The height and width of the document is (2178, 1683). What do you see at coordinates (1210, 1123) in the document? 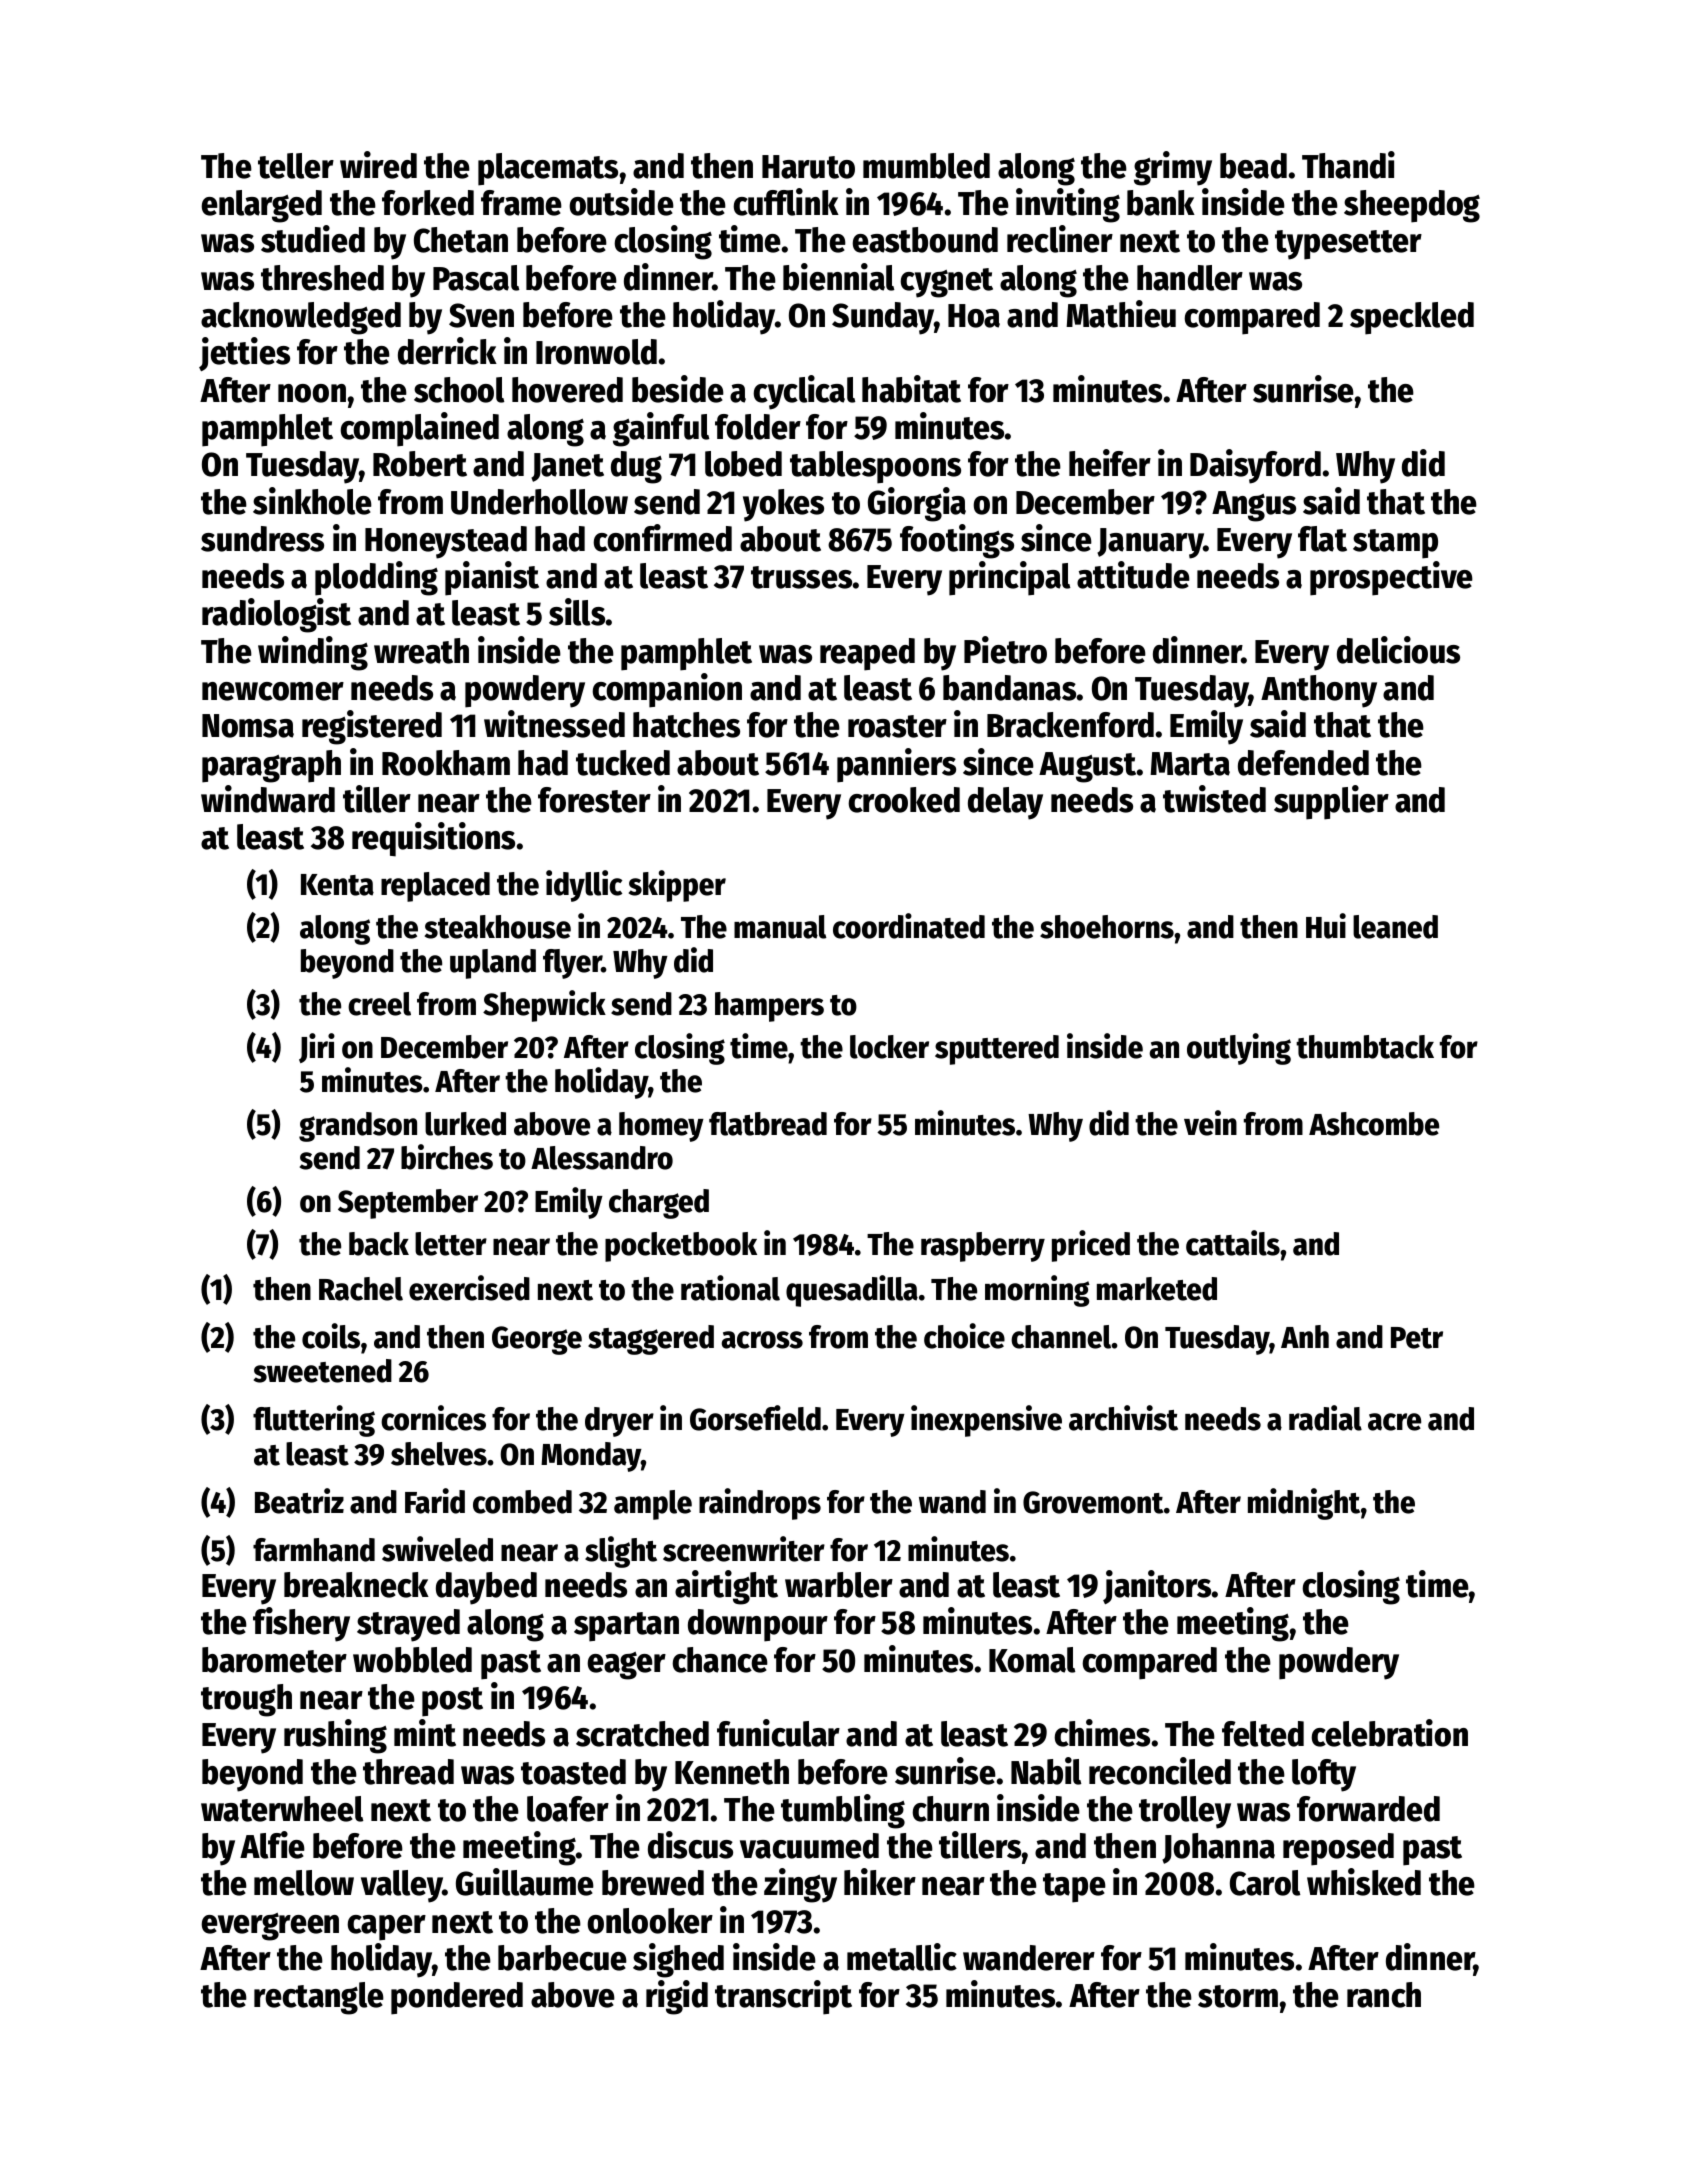
I see `vein` at bounding box center [1210, 1123].
